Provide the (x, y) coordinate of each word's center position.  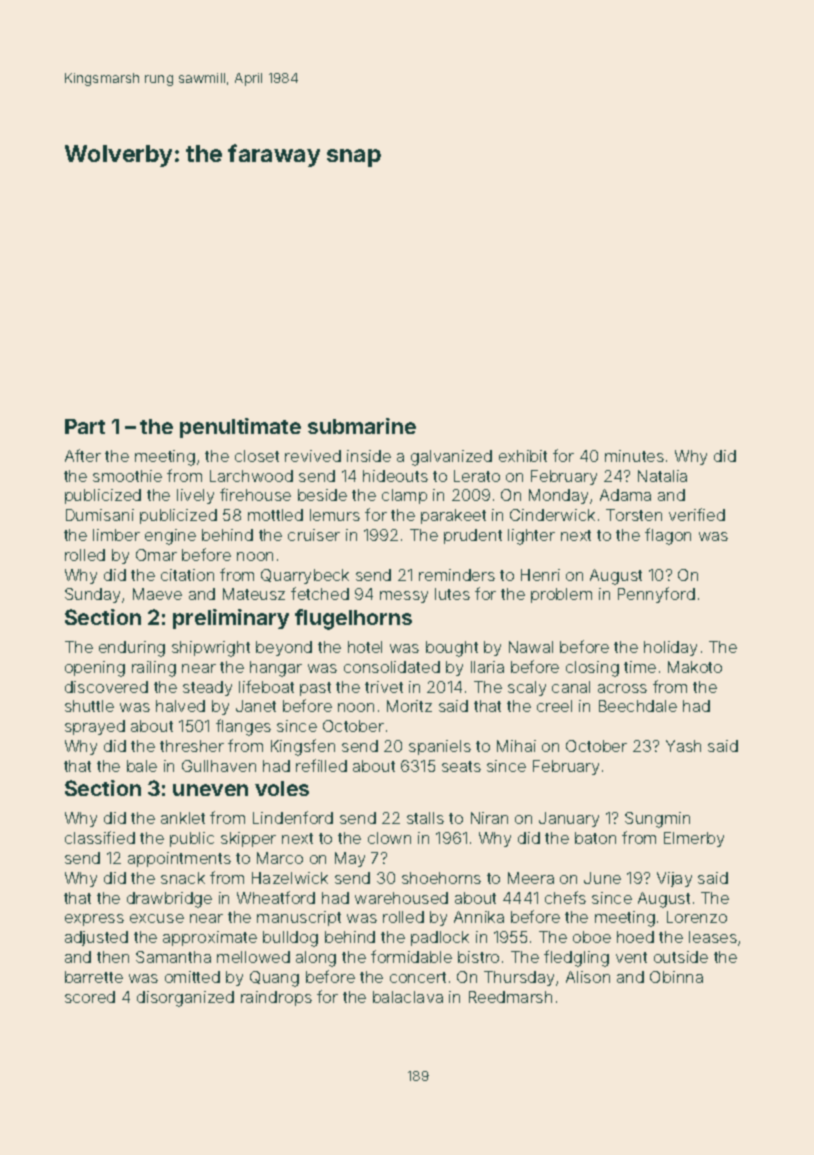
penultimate (240, 428)
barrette (94, 977)
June (602, 878)
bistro (478, 957)
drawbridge (169, 900)
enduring (132, 649)
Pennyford (656, 595)
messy (404, 597)
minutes (634, 456)
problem (561, 595)
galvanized (451, 458)
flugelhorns (353, 619)
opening (95, 669)
